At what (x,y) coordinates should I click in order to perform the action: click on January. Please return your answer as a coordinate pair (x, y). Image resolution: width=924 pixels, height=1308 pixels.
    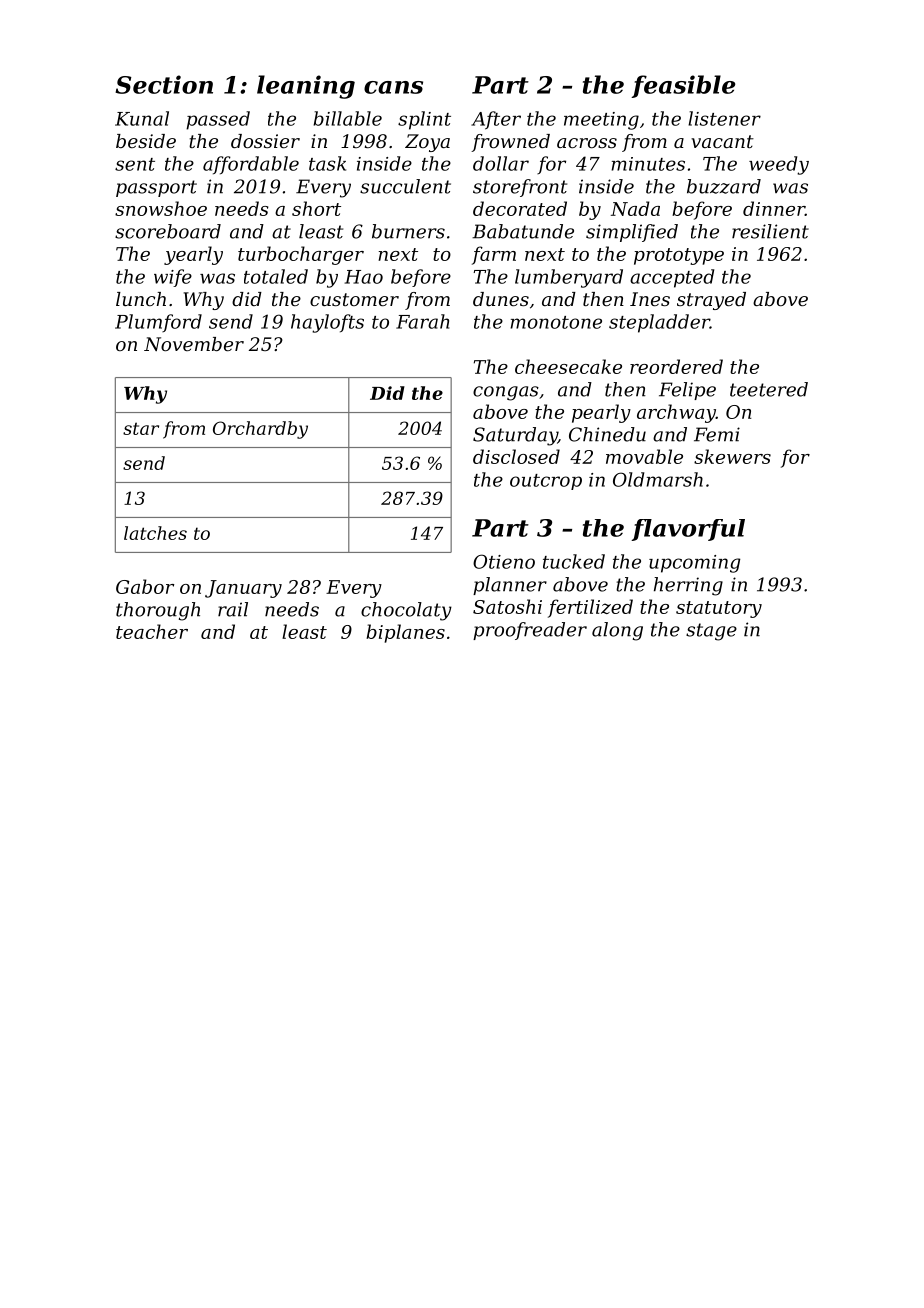
    Looking at the image, I should click on (243, 589).
